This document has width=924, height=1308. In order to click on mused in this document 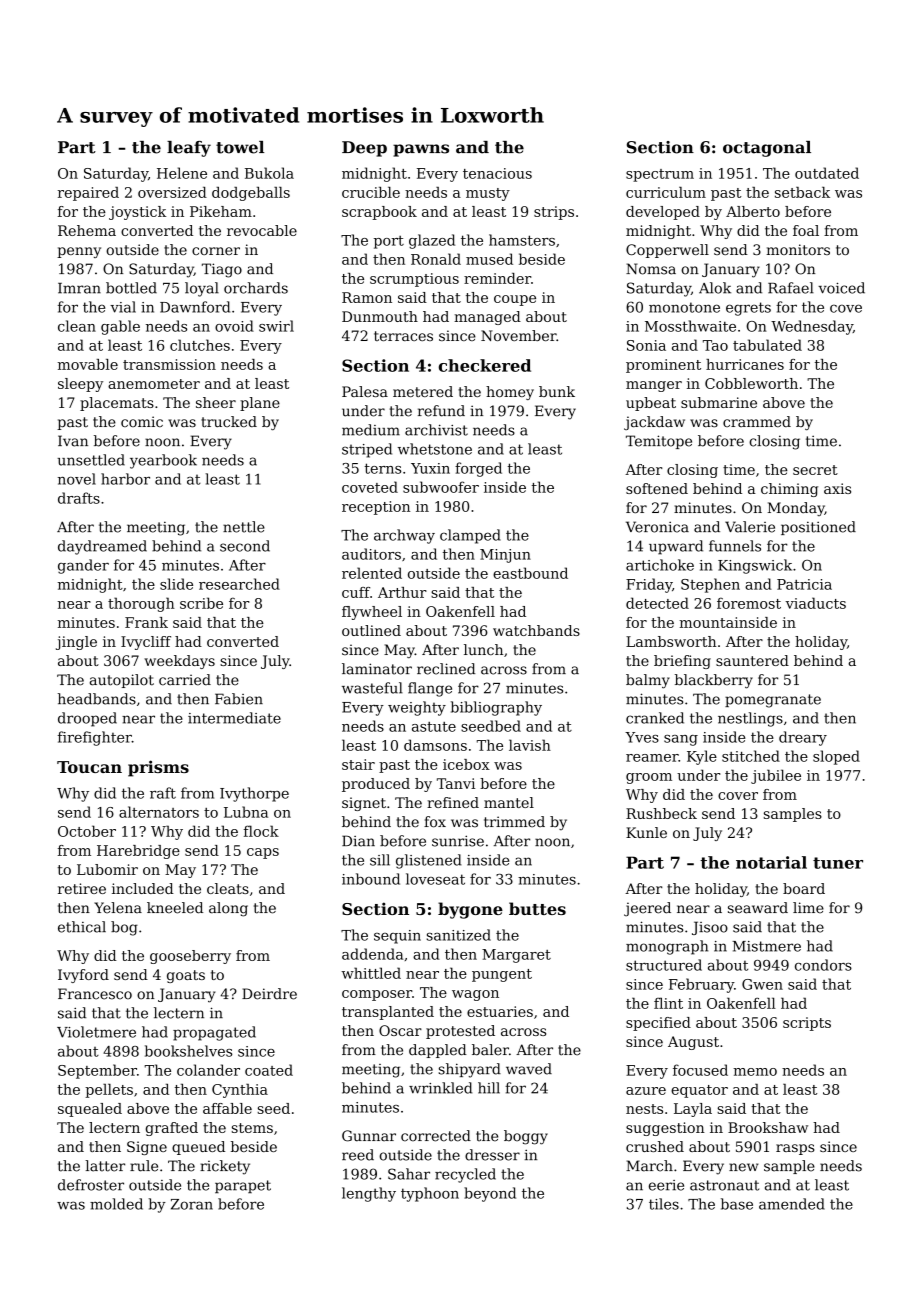, I will do `click(489, 259)`.
